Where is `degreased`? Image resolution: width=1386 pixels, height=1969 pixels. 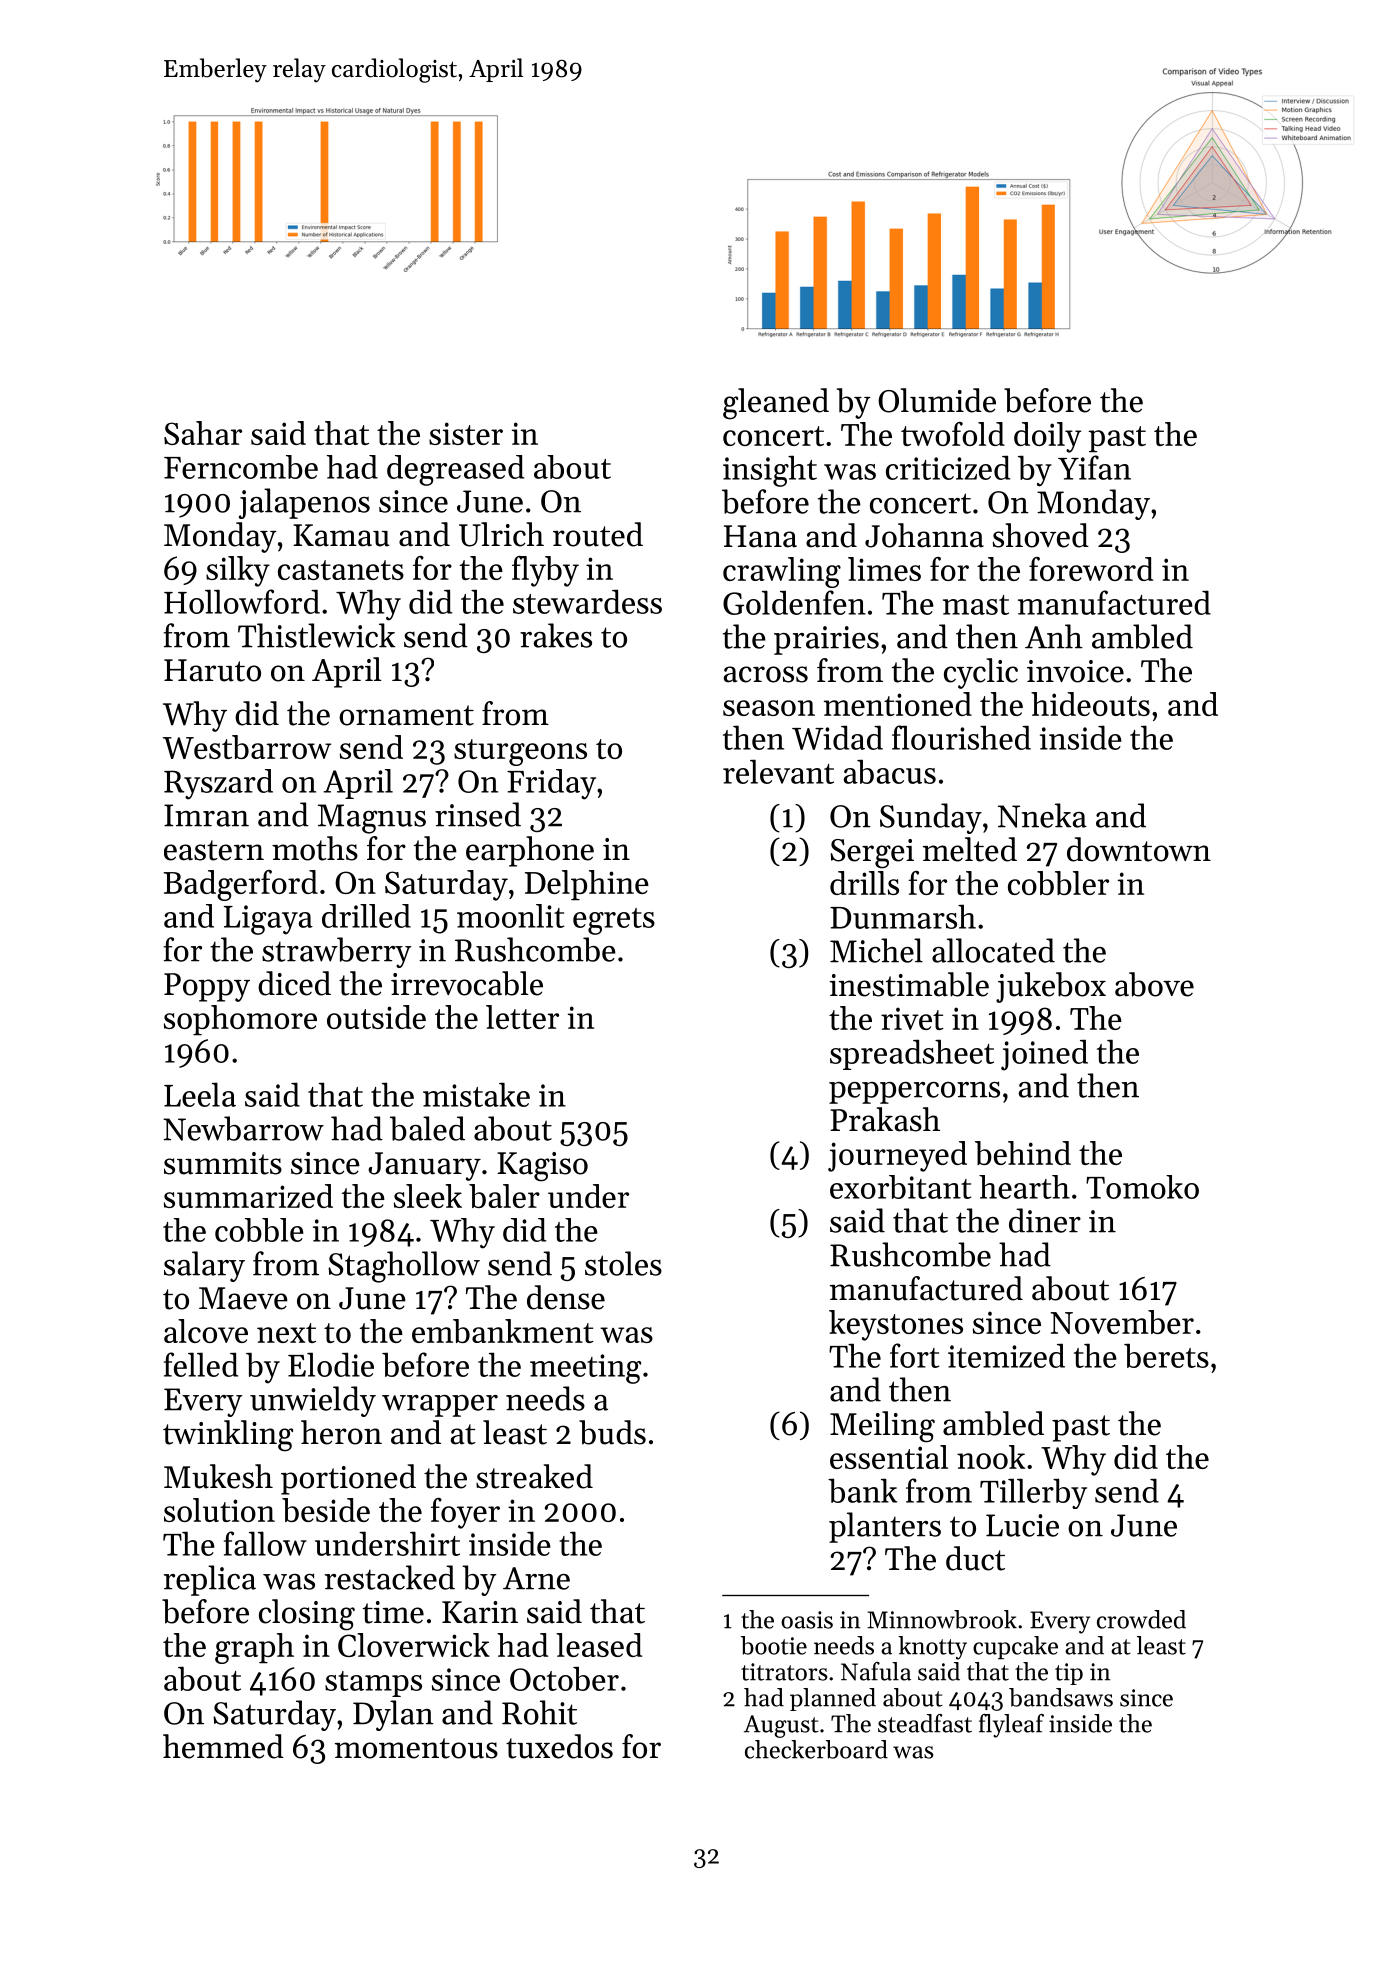 degreased is located at coordinates (455, 470).
